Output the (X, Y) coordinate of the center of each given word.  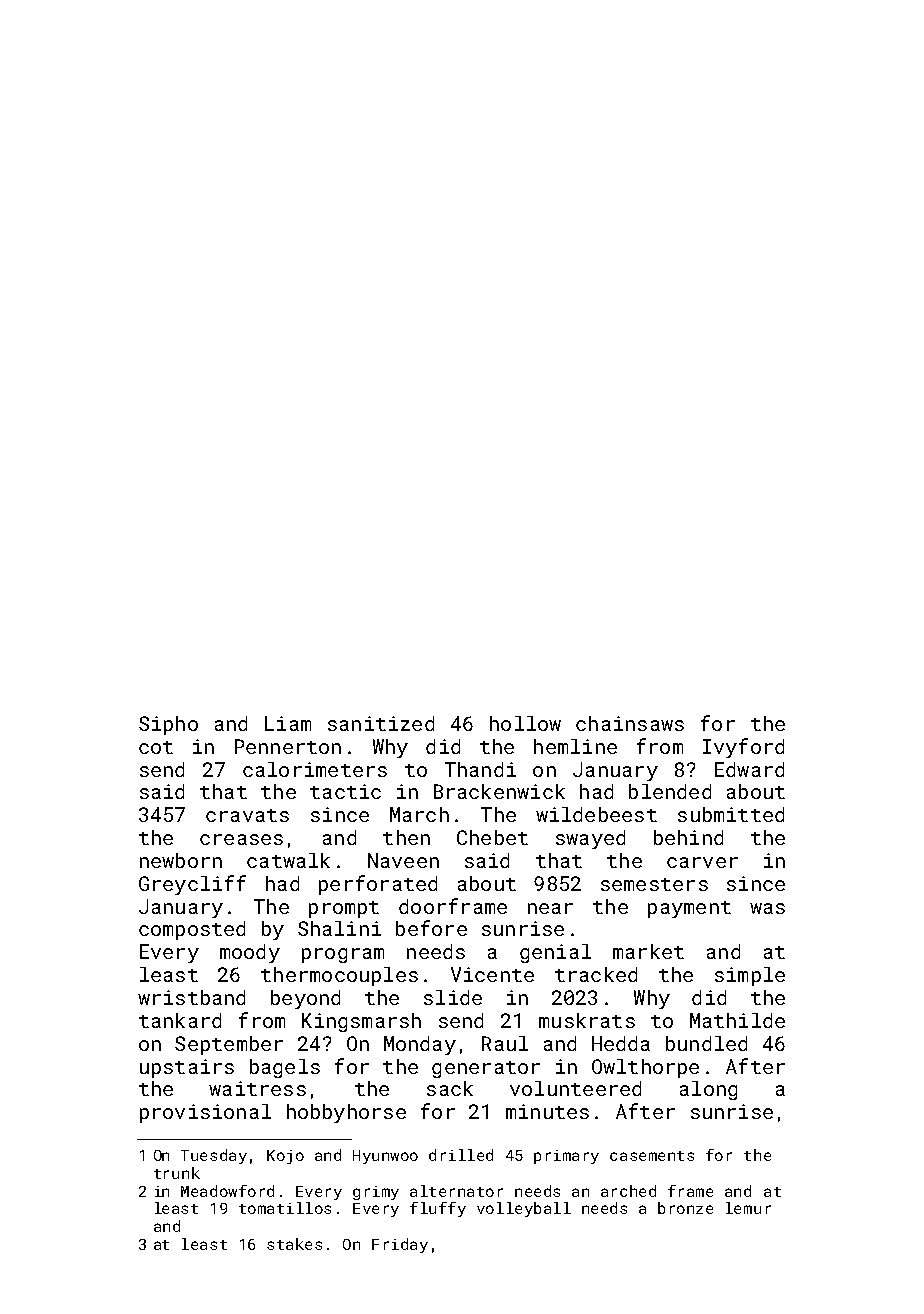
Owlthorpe (645, 1068)
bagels (285, 1068)
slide (453, 997)
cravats (247, 815)
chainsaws (630, 723)
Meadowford (227, 1191)
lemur (748, 1208)
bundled (706, 1043)
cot (156, 747)
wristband (191, 997)
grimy (376, 1193)
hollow (525, 723)
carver (702, 862)
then (406, 837)
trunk (177, 1173)
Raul (505, 1043)
